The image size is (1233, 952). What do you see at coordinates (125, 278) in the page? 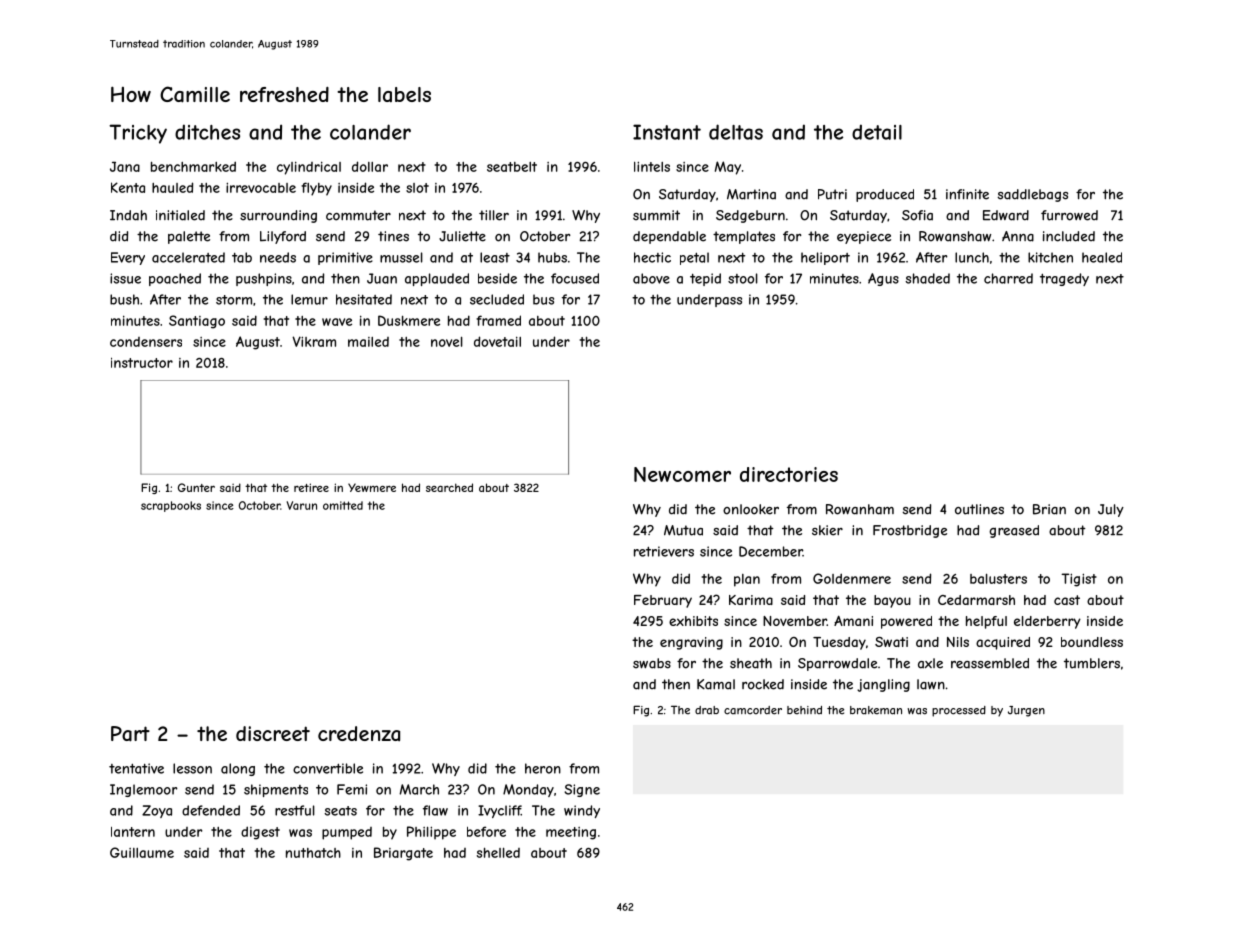
I see `issue` at bounding box center [125, 278].
